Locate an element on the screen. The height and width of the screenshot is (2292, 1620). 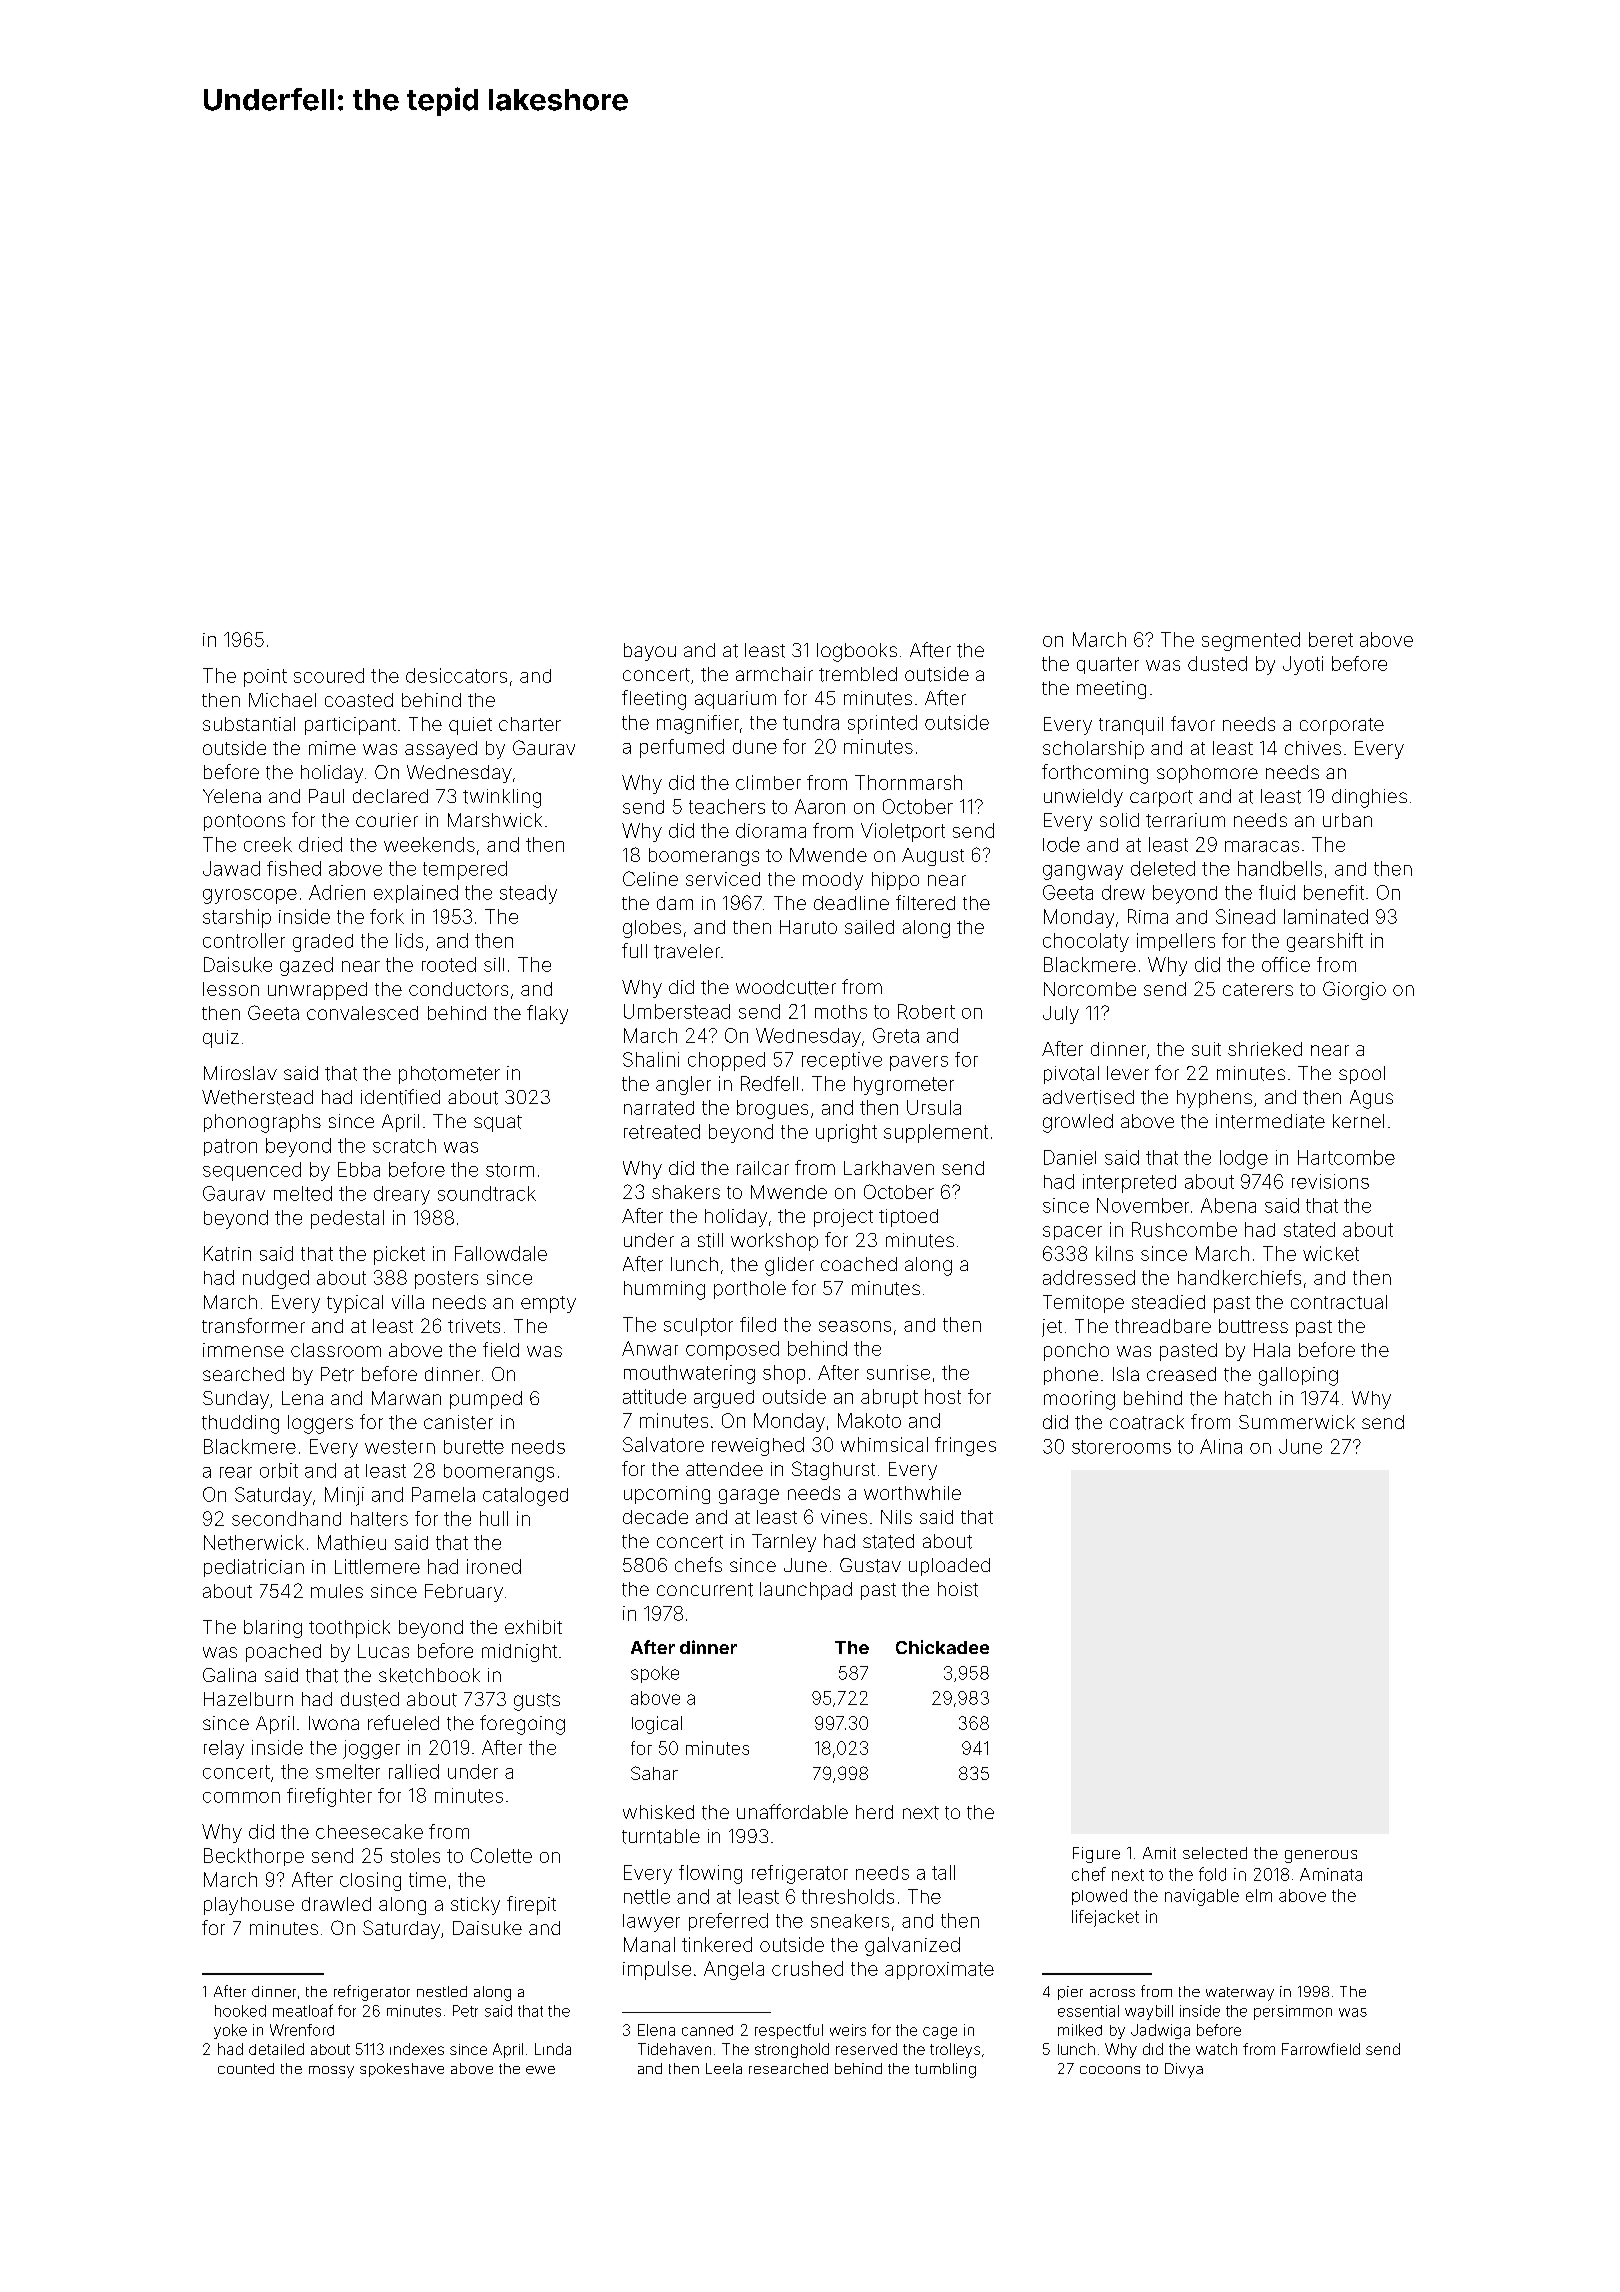
shrieked is located at coordinates (1265, 1049).
